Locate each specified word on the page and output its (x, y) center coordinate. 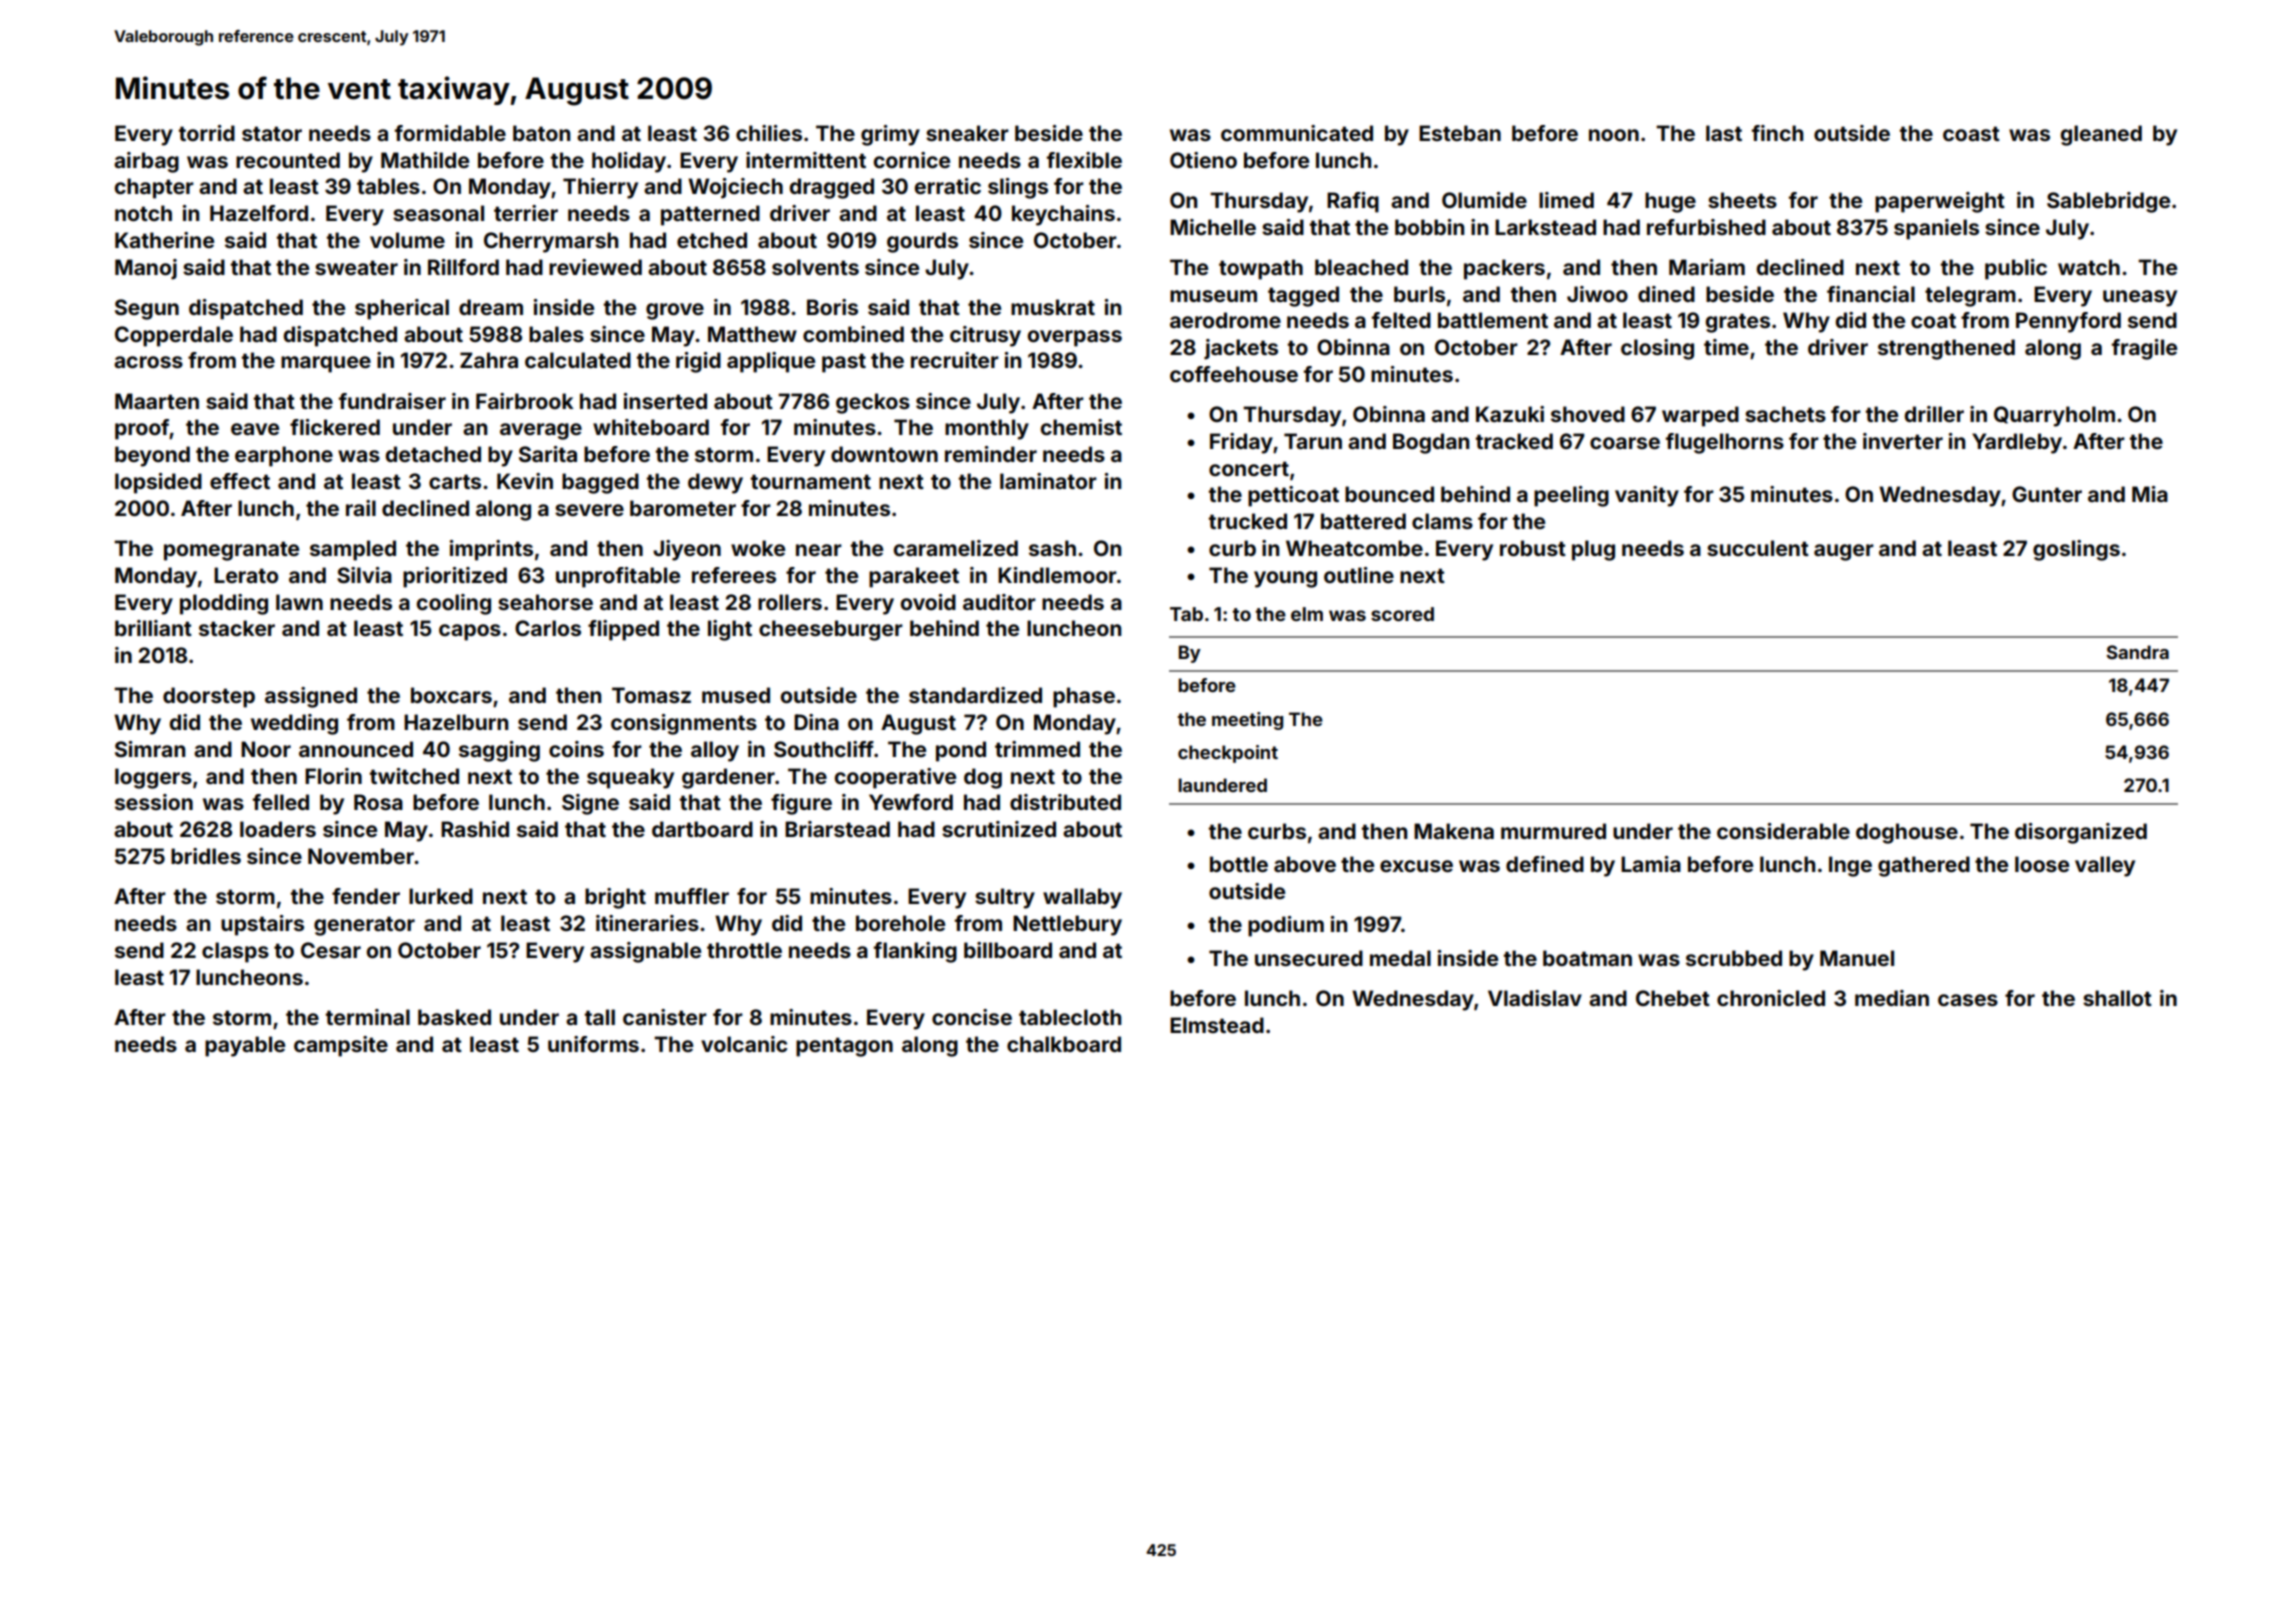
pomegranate (231, 551)
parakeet (914, 577)
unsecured (1309, 958)
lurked (441, 896)
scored (1402, 614)
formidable (450, 133)
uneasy (2140, 298)
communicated (1297, 133)
